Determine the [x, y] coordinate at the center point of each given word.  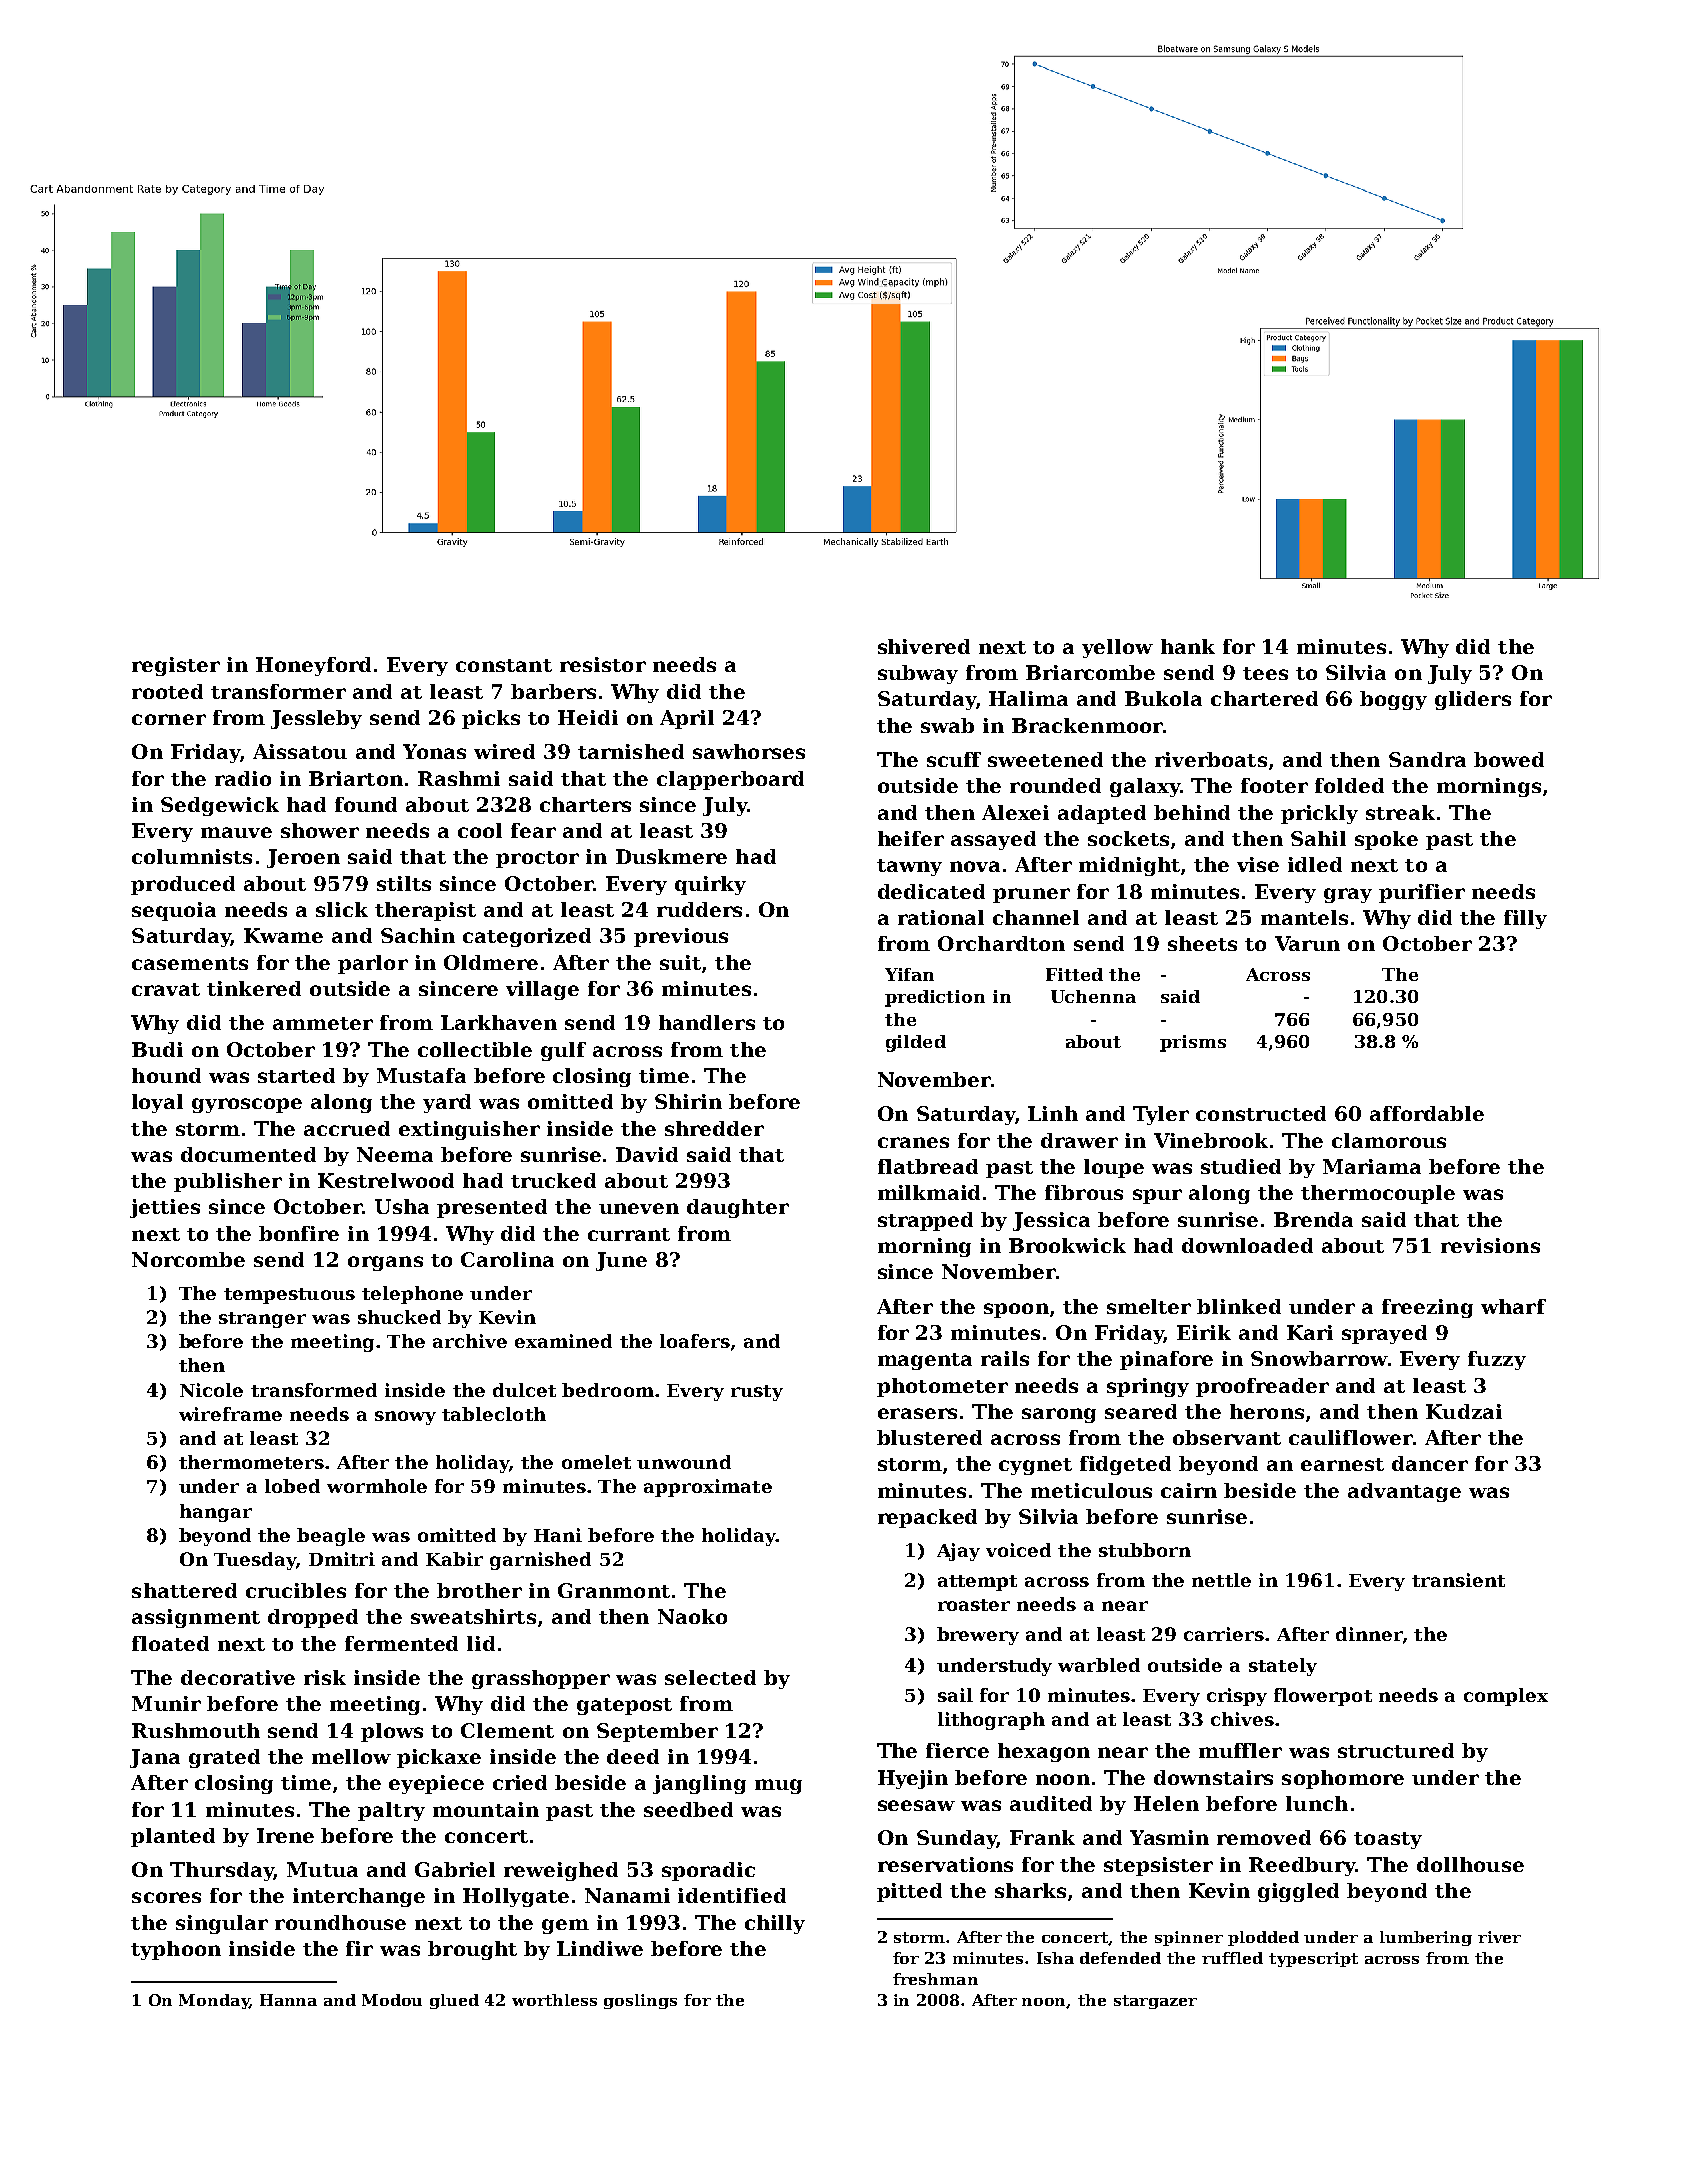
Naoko [692, 1616]
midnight [1129, 866]
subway [918, 674]
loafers [695, 1341]
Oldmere [491, 962]
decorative [238, 1677]
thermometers [251, 1462]
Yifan [909, 974]
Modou [392, 2000]
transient [1458, 1580]
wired [504, 751]
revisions [1490, 1245]
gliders [1473, 700]
